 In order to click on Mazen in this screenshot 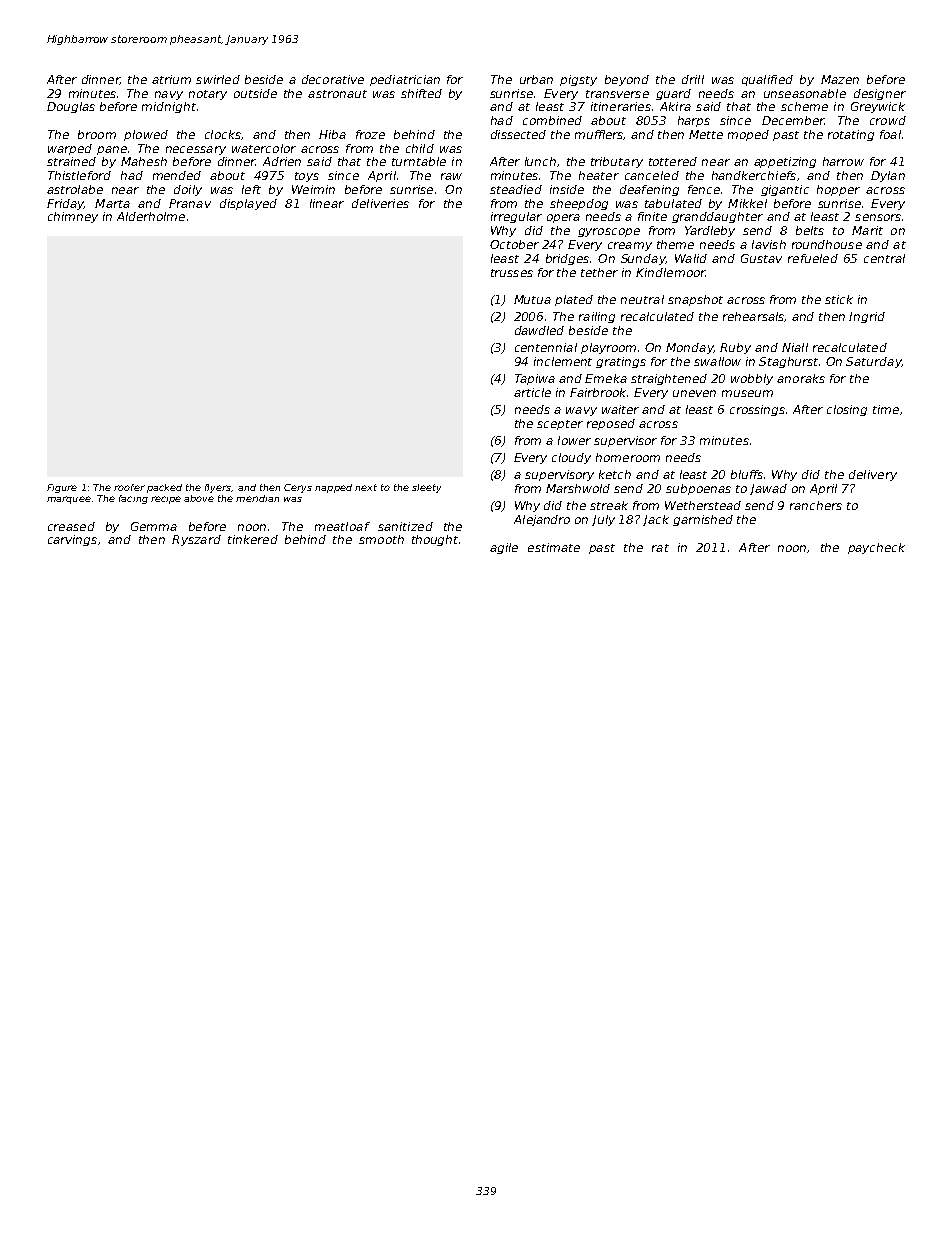, I will do `click(840, 79)`.
